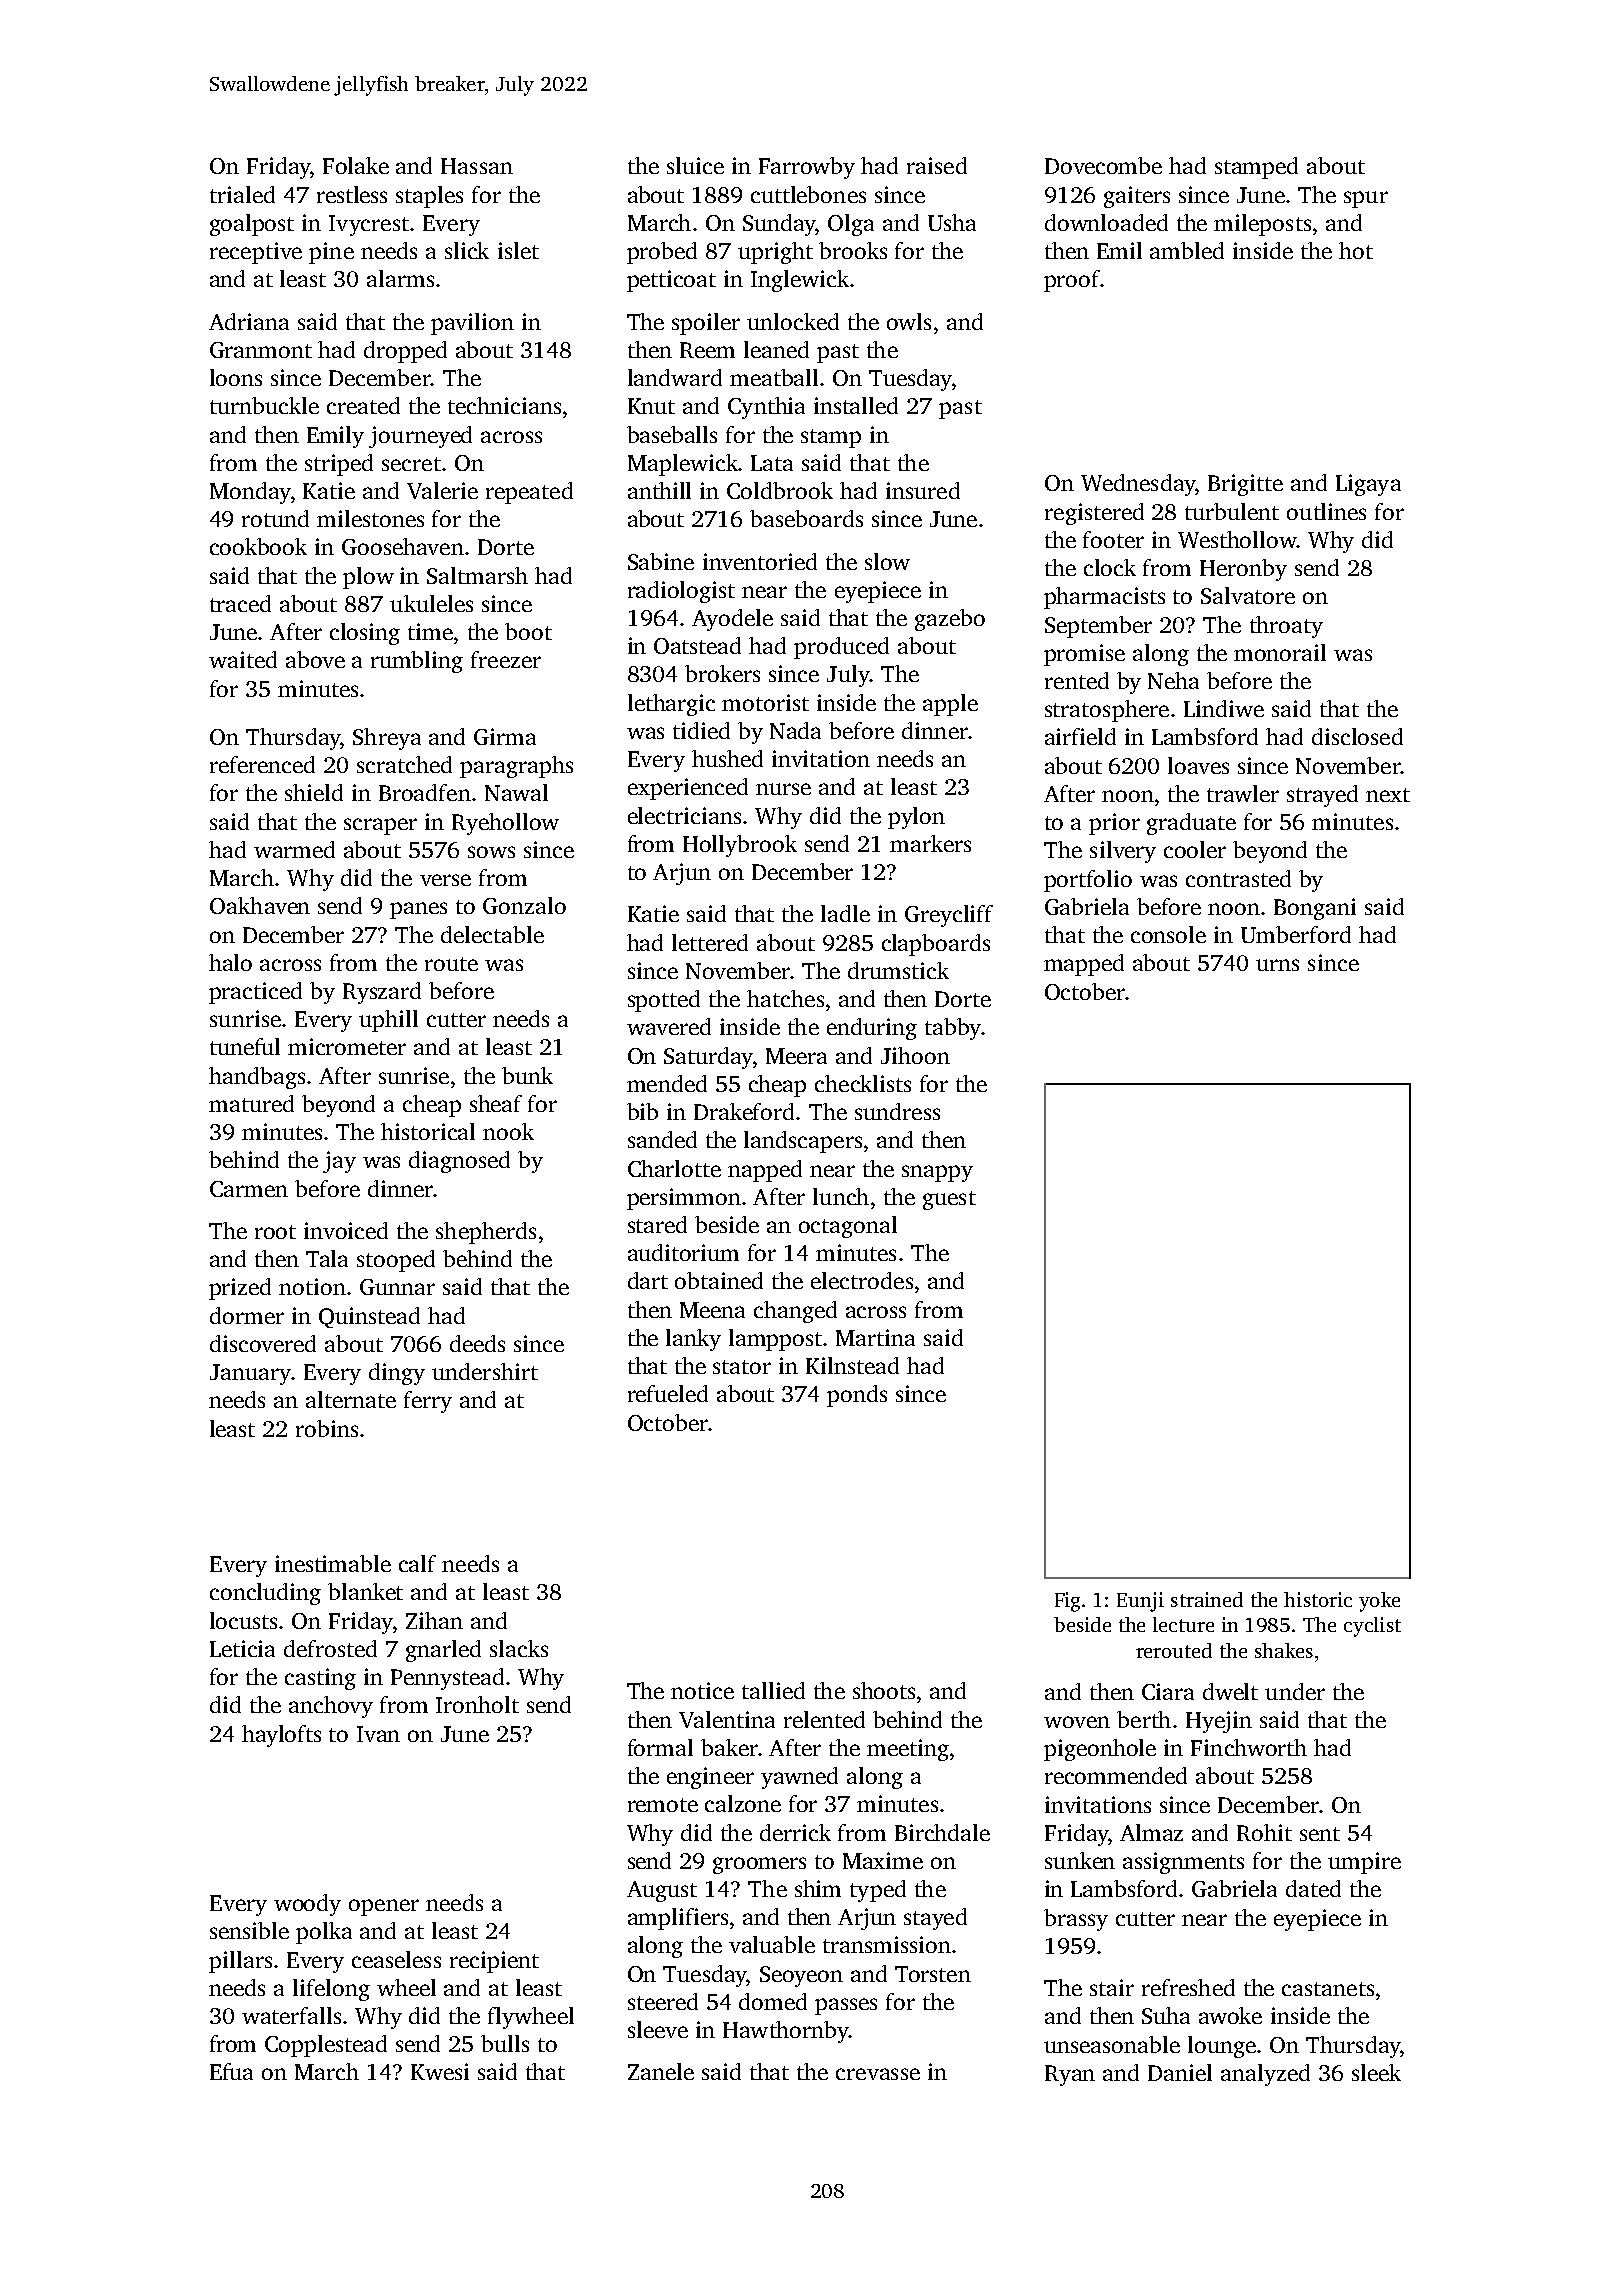 The image size is (1620, 2292). What do you see at coordinates (1180, 2072) in the document?
I see `Daniel` at bounding box center [1180, 2072].
